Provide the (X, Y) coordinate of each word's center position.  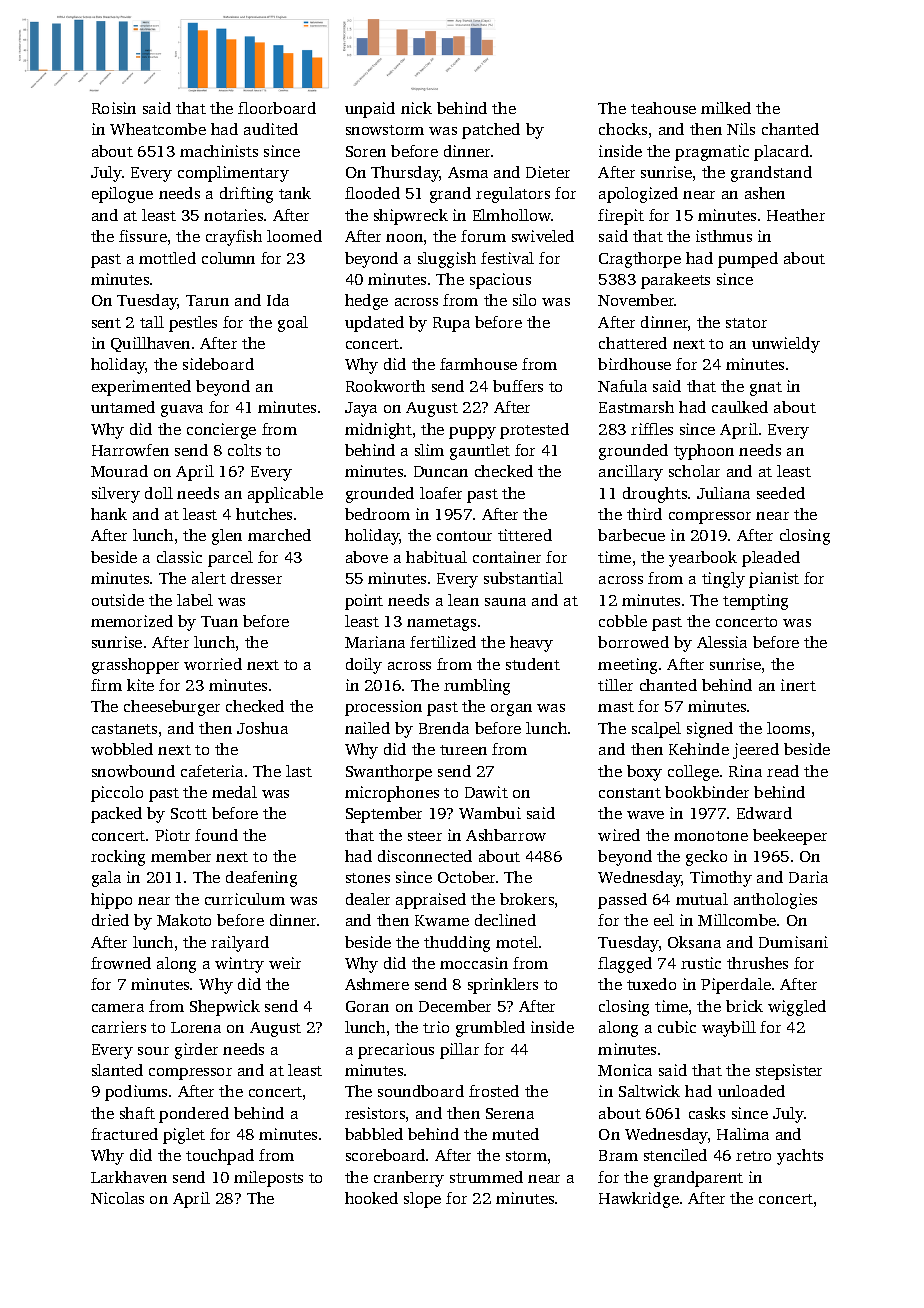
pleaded (771, 559)
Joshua (262, 728)
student (533, 664)
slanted (117, 1070)
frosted (494, 1091)
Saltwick (649, 1091)
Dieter (548, 172)
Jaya (361, 409)
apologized (638, 195)
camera (118, 1008)
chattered (633, 343)
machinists (219, 151)
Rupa (451, 324)
